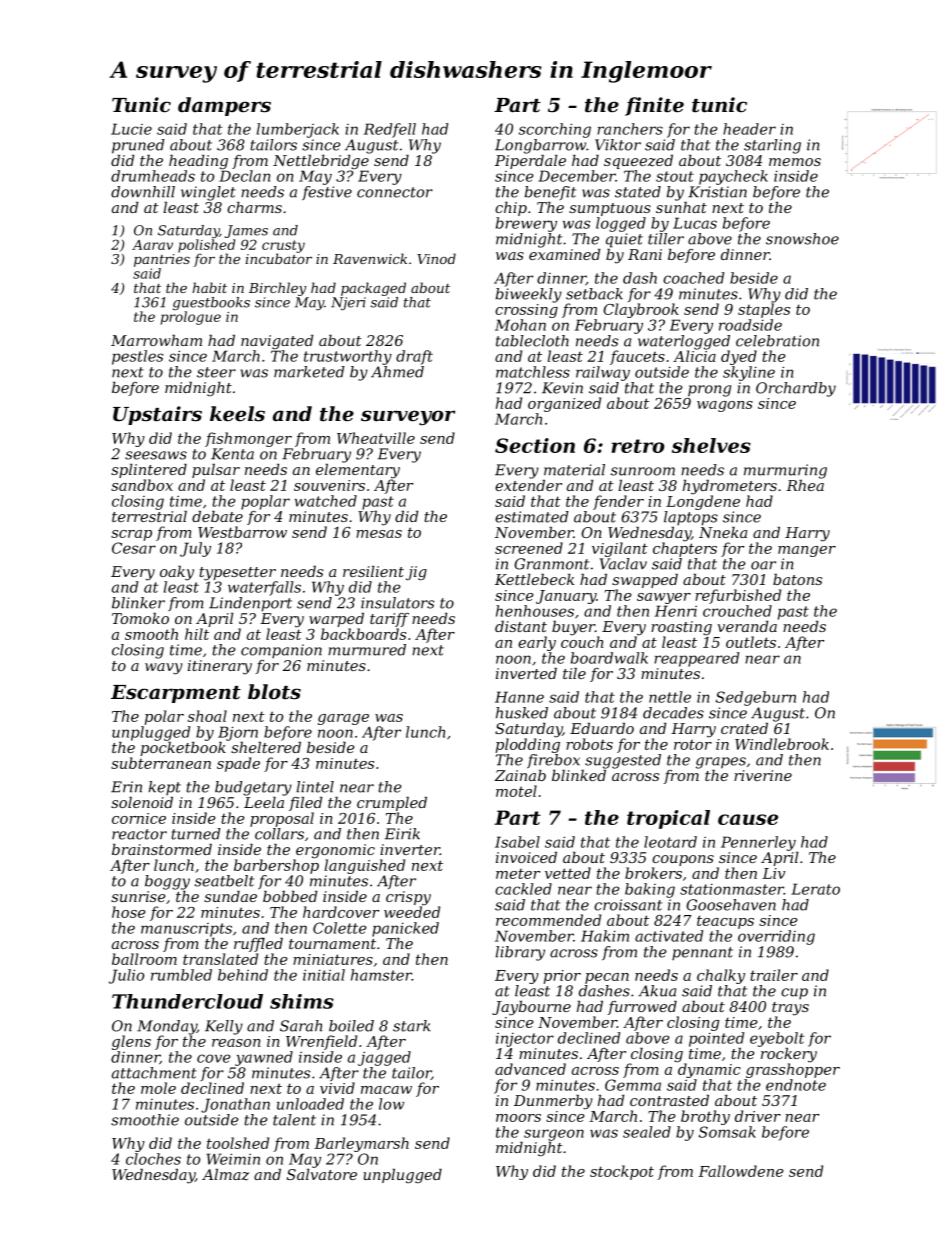 The height and width of the page is (1233, 952). I want to click on Jaybourne, so click(531, 1008).
